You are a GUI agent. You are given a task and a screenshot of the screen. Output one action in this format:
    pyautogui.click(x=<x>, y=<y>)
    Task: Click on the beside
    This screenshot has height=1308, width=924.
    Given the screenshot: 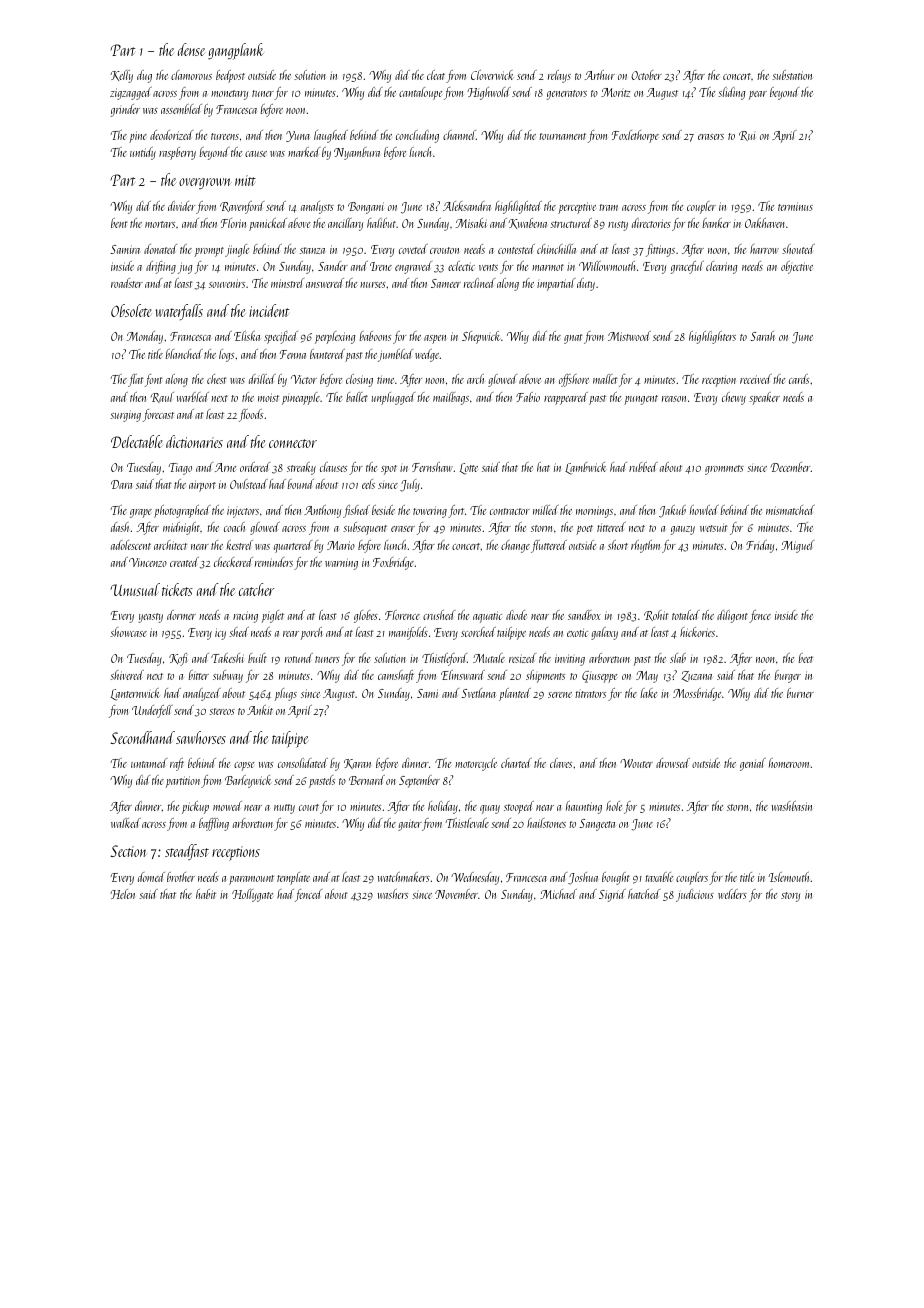 What is the action you would take?
    pyautogui.click(x=383, y=510)
